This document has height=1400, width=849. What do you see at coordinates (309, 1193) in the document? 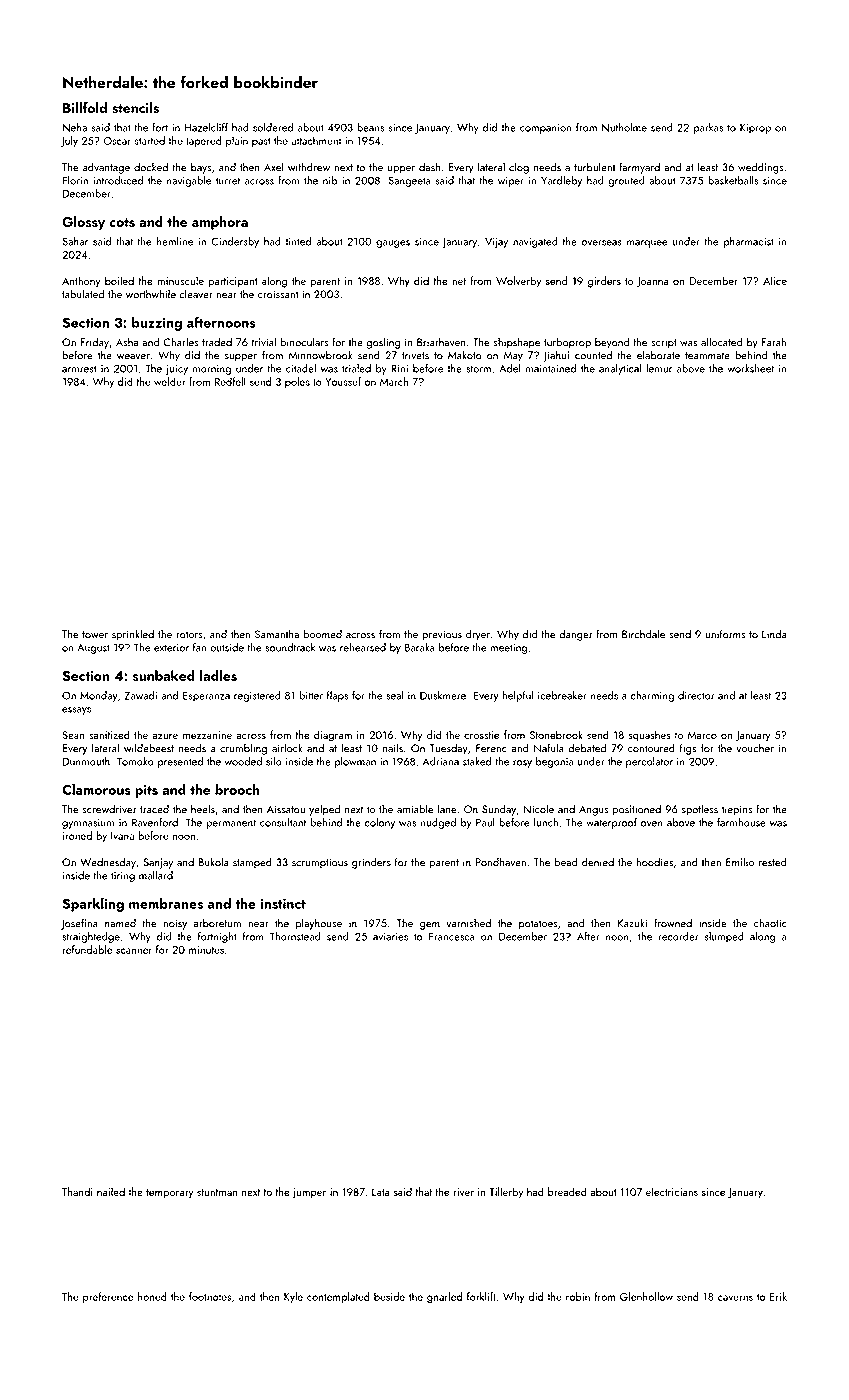
I see `jumper` at bounding box center [309, 1193].
